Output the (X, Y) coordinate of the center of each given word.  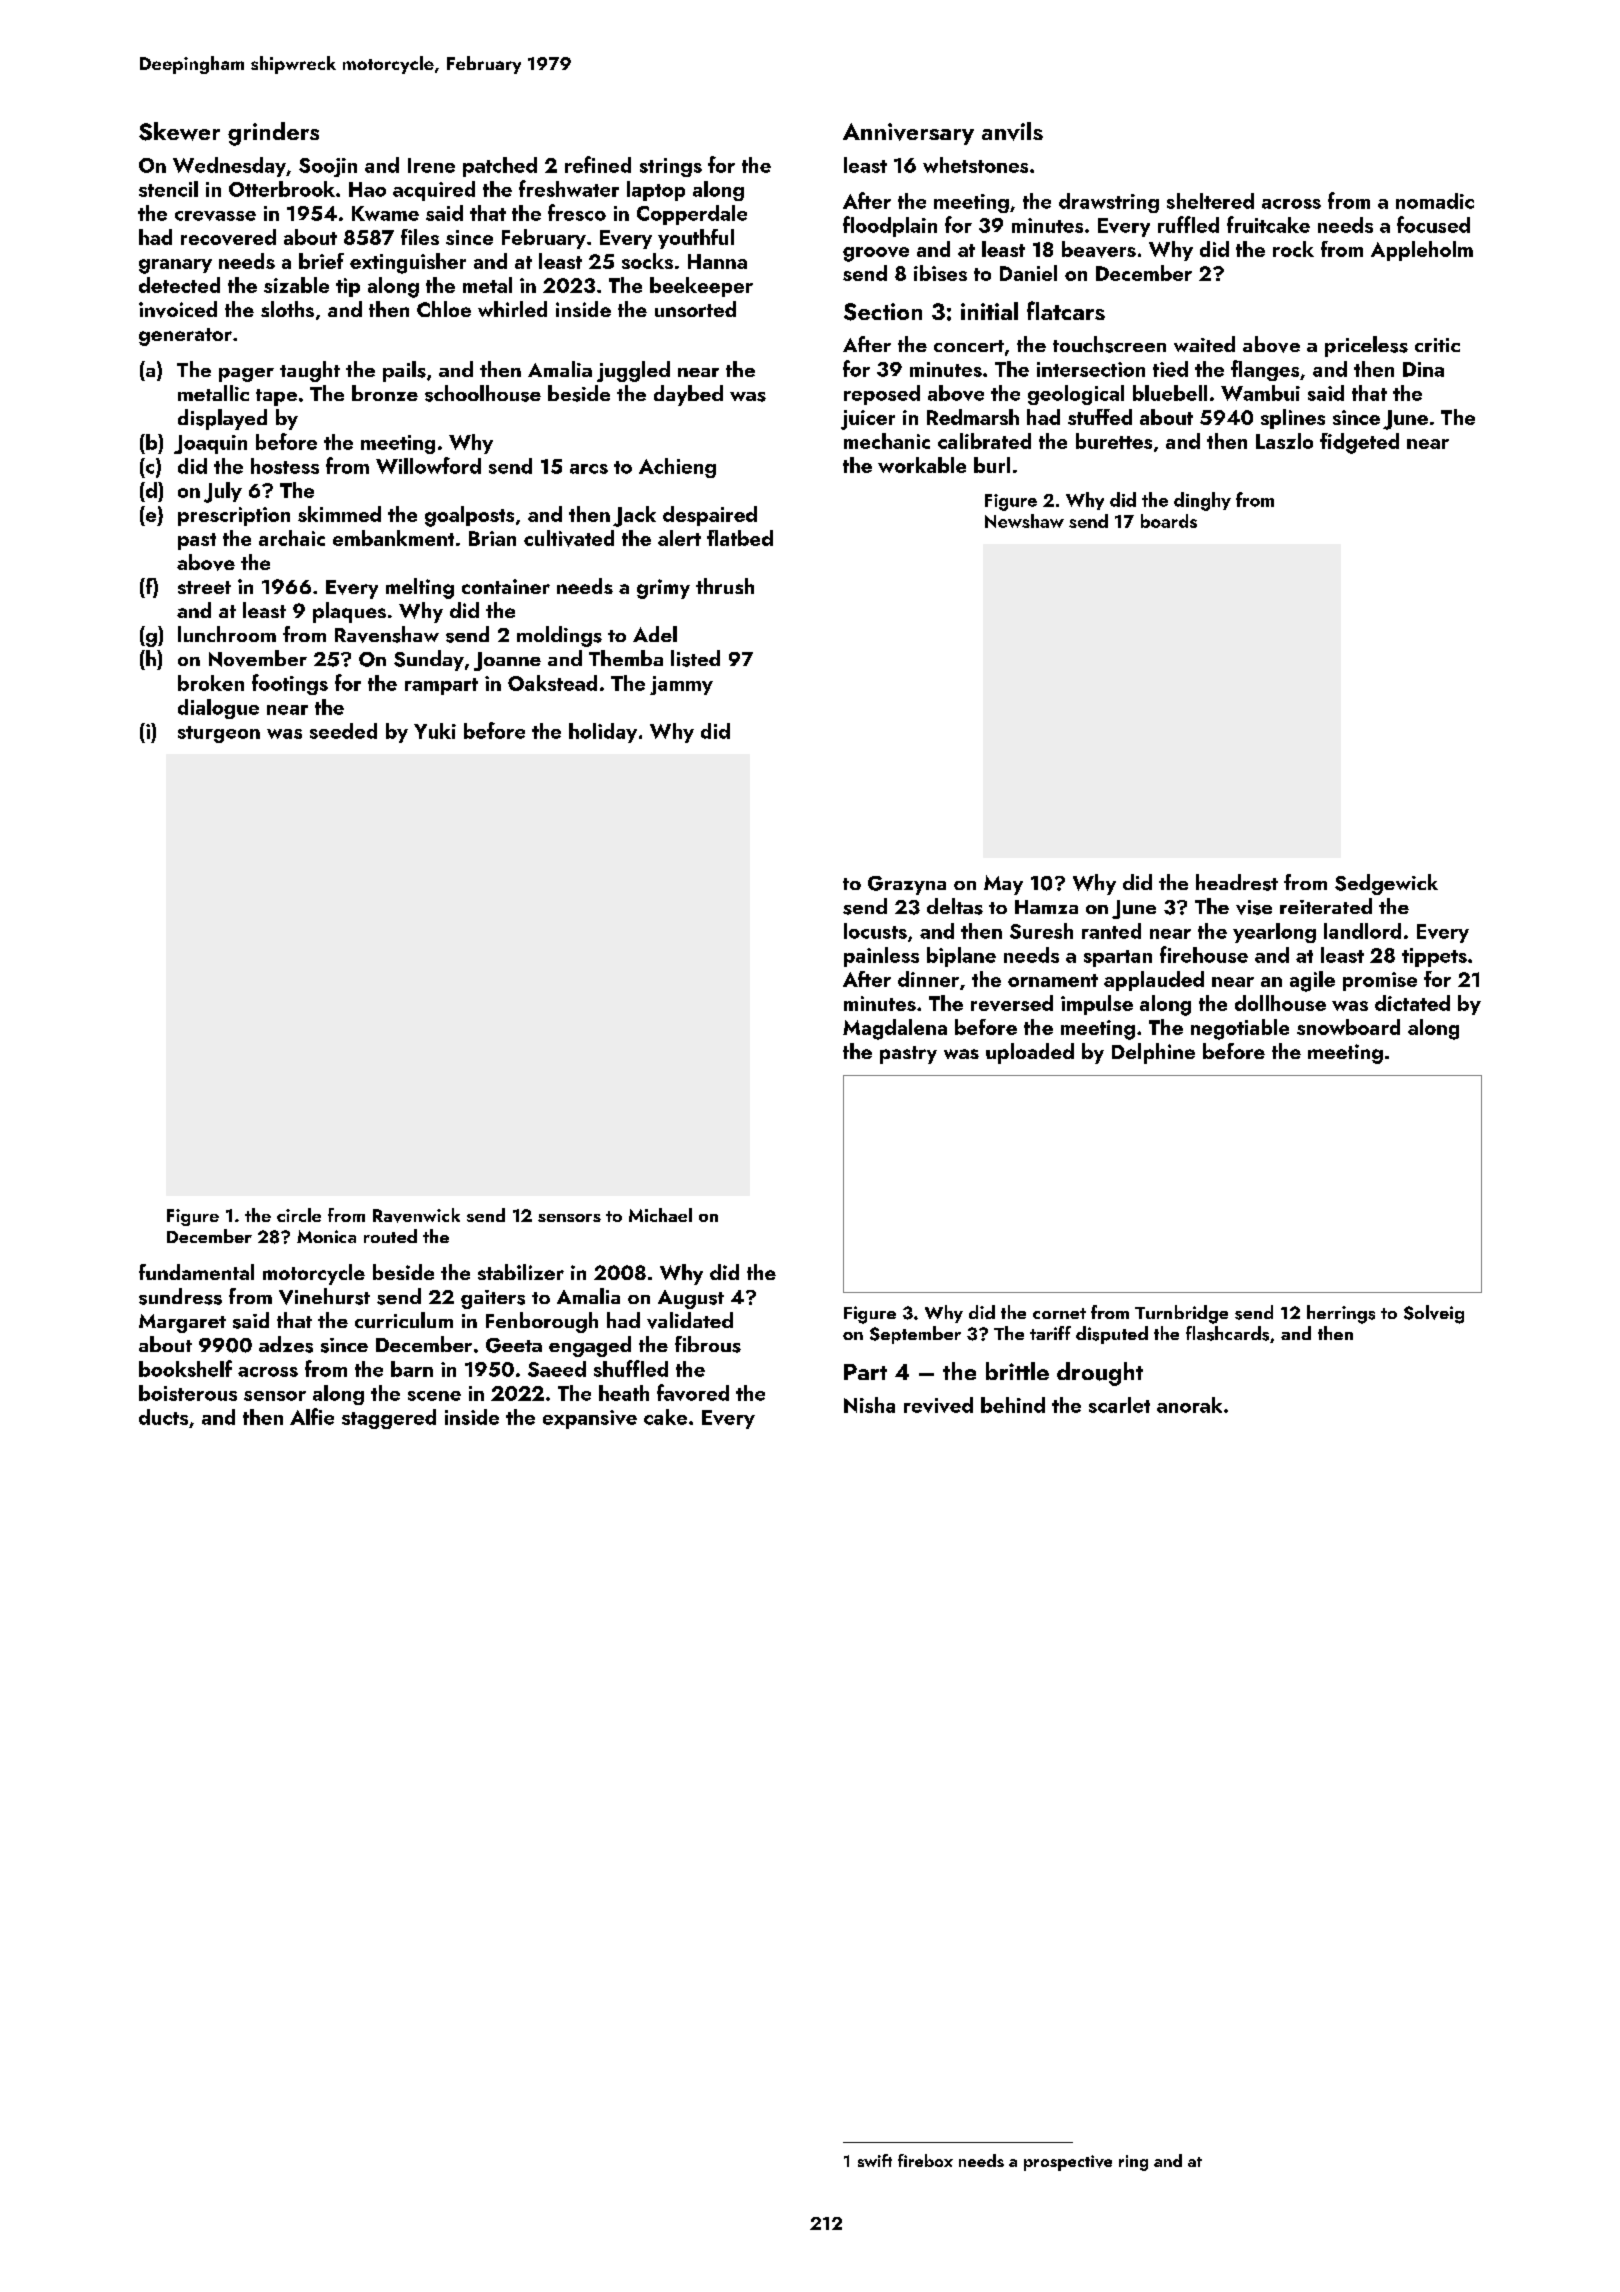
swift (875, 2160)
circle (299, 1215)
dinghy (1202, 501)
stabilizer (521, 1272)
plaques (349, 612)
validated (690, 1320)
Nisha (869, 1405)
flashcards (1227, 1333)
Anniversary (908, 134)
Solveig (1434, 1314)
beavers (1099, 249)
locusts (875, 931)
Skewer (179, 131)
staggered (389, 1419)
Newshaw (1024, 521)
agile (1312, 981)
